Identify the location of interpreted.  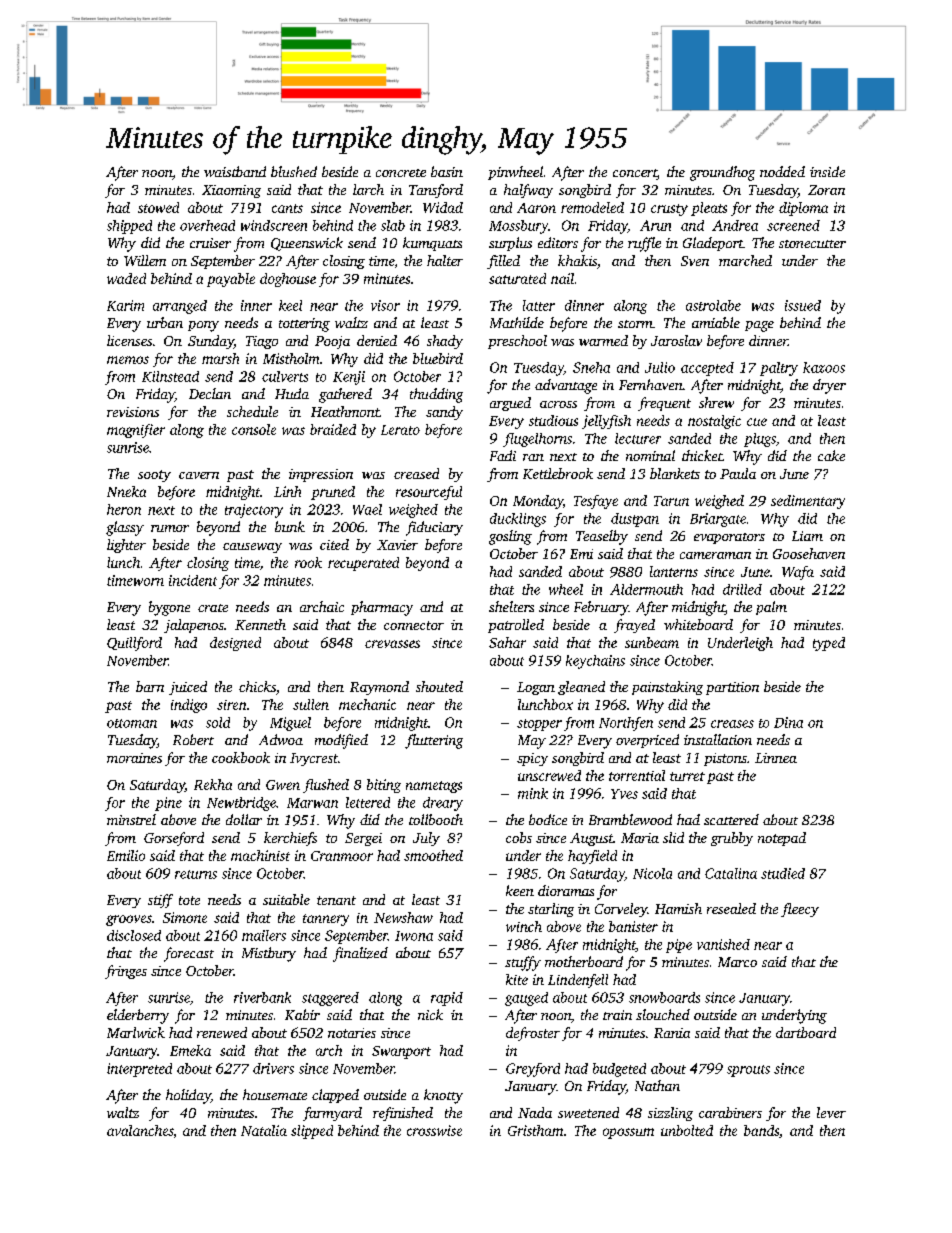
(139, 1070).
